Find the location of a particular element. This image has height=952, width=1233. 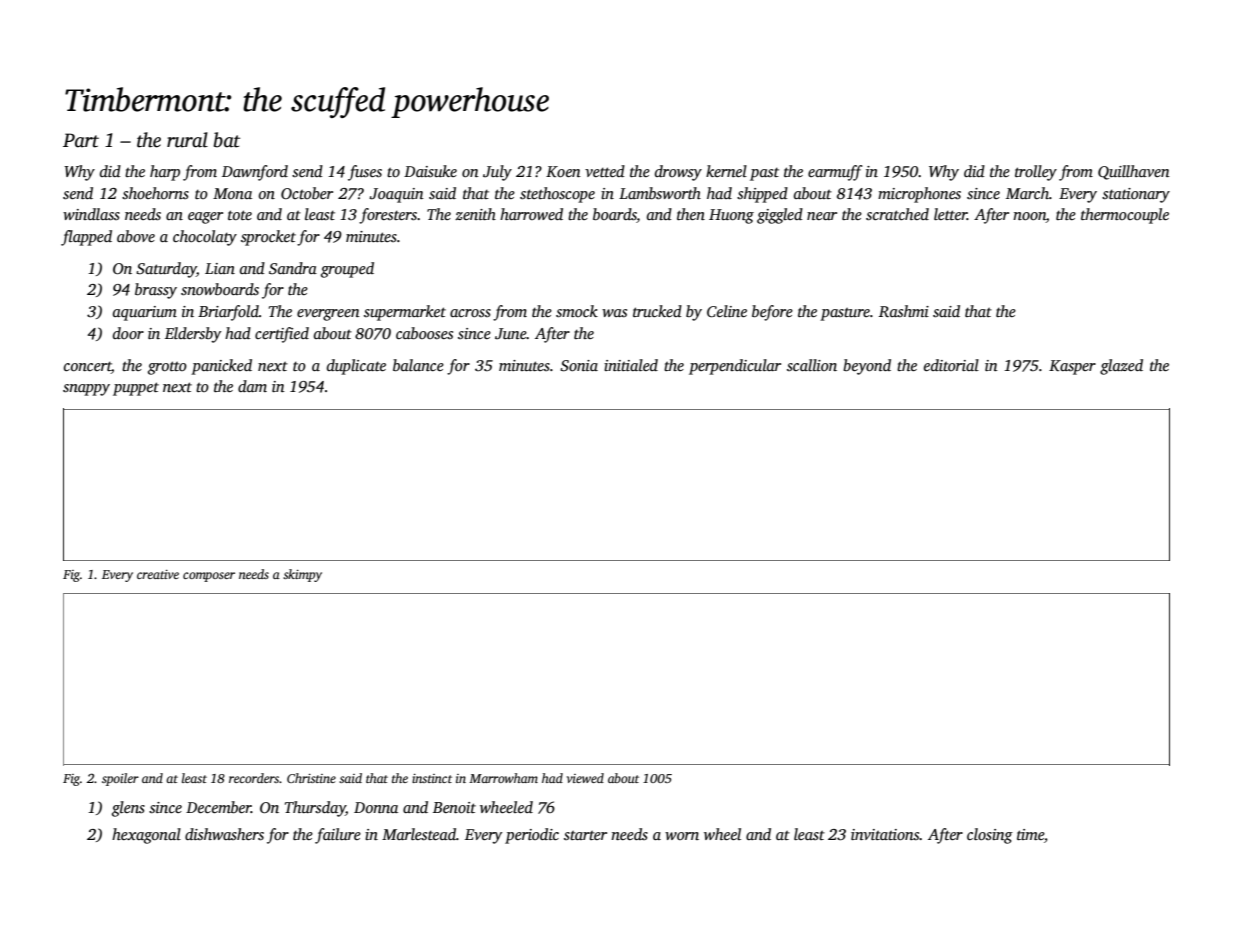

Part is located at coordinates (81, 140).
